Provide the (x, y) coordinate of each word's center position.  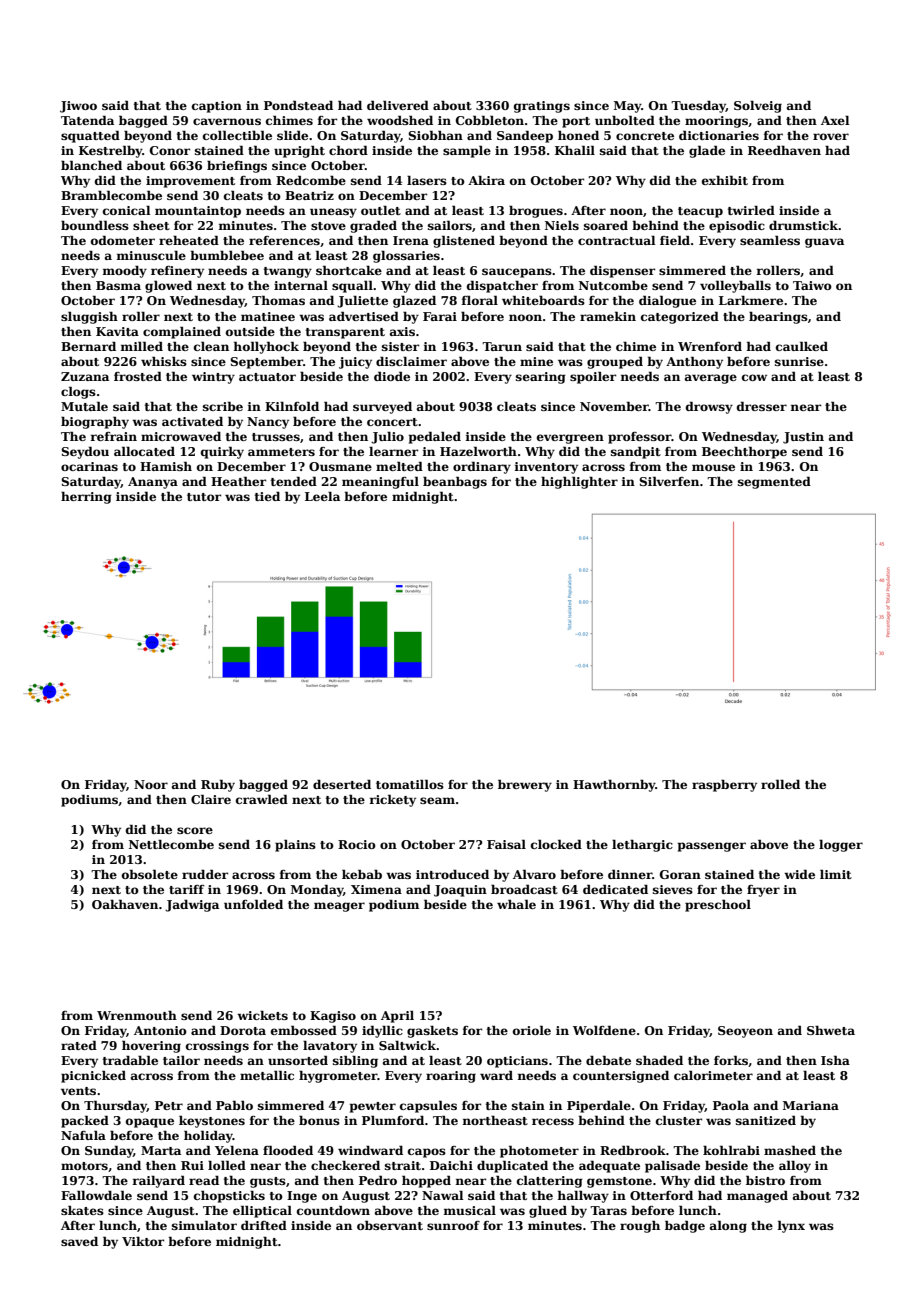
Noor (151, 784)
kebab (362, 874)
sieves (673, 889)
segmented (774, 483)
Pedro (378, 1180)
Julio (387, 438)
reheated (189, 240)
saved (79, 1241)
